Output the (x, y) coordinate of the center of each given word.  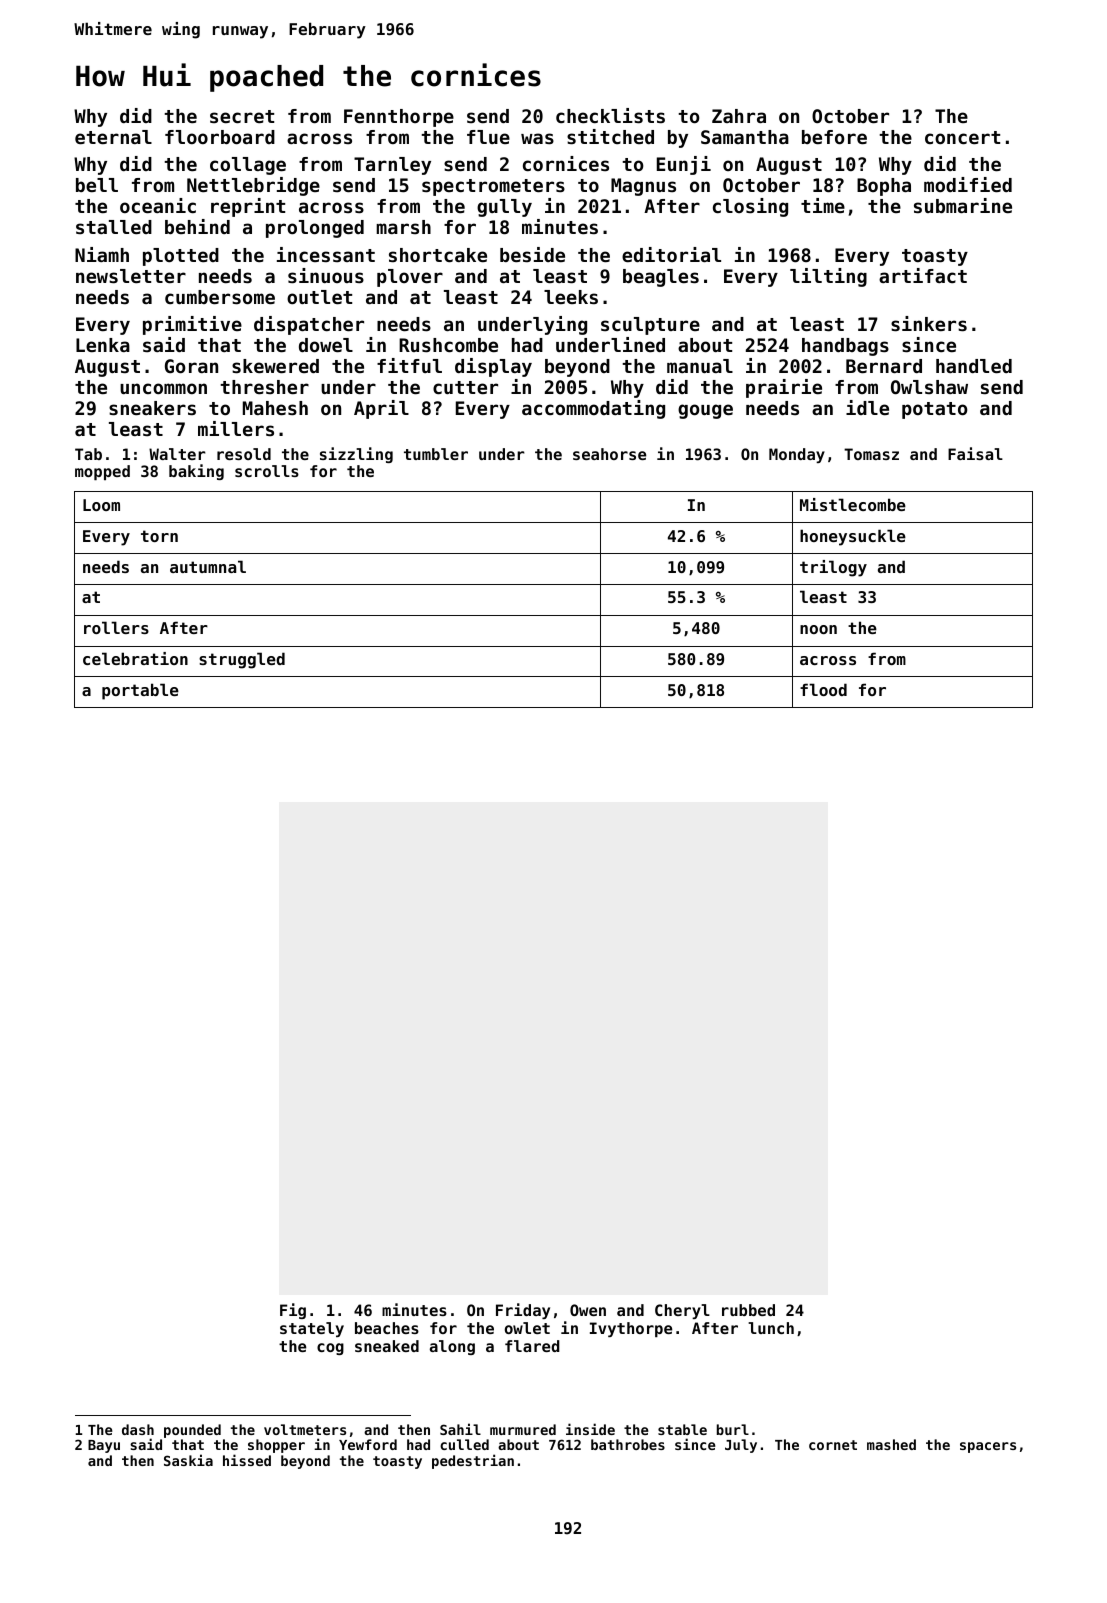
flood (823, 689)
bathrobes (628, 1444)
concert (962, 137)
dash (138, 1429)
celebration (135, 658)
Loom (101, 505)
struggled (242, 660)
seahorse (609, 454)
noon (818, 629)
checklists (610, 115)
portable (140, 691)
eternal (113, 137)
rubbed (748, 1310)
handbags (845, 347)
